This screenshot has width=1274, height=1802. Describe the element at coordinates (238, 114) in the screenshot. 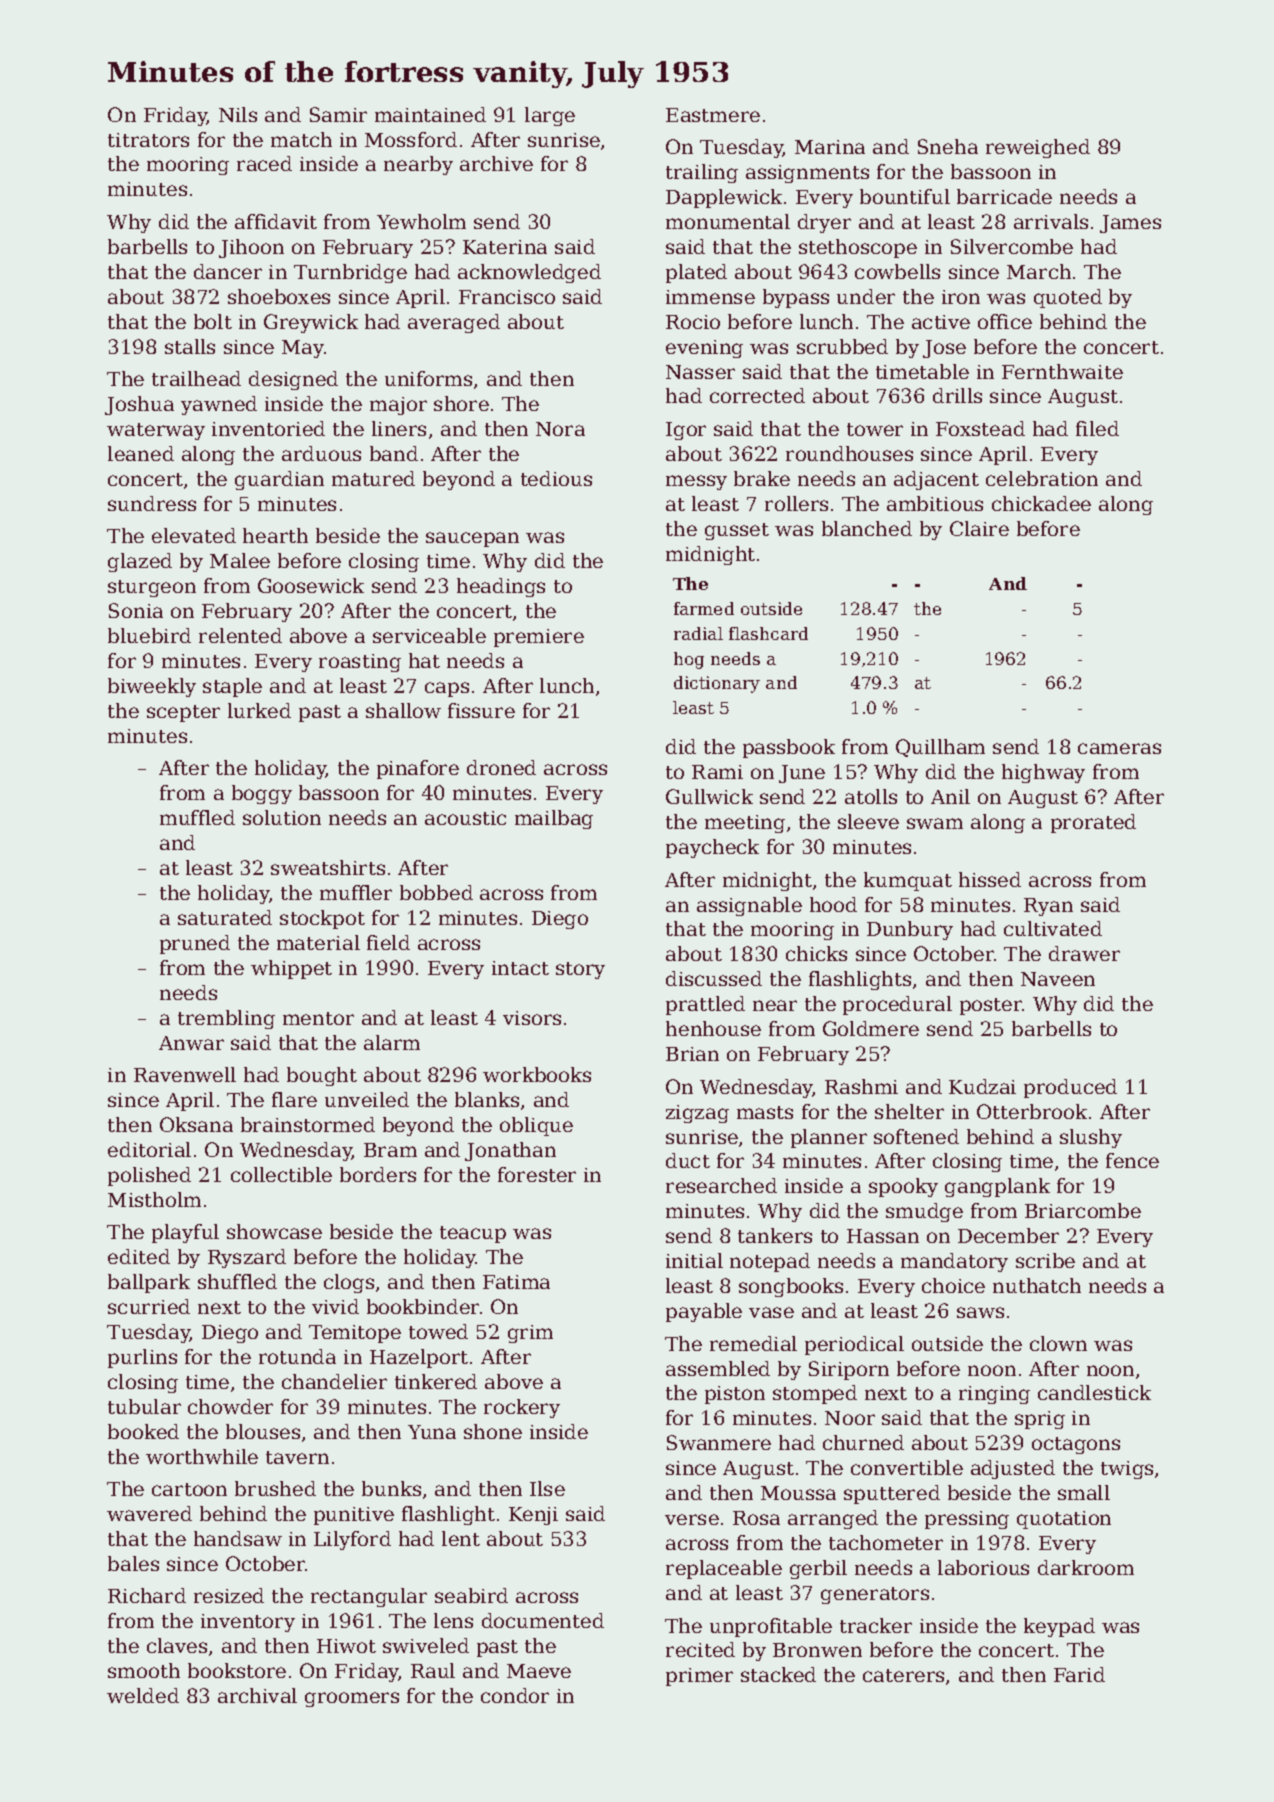

I see `Nils` at that location.
